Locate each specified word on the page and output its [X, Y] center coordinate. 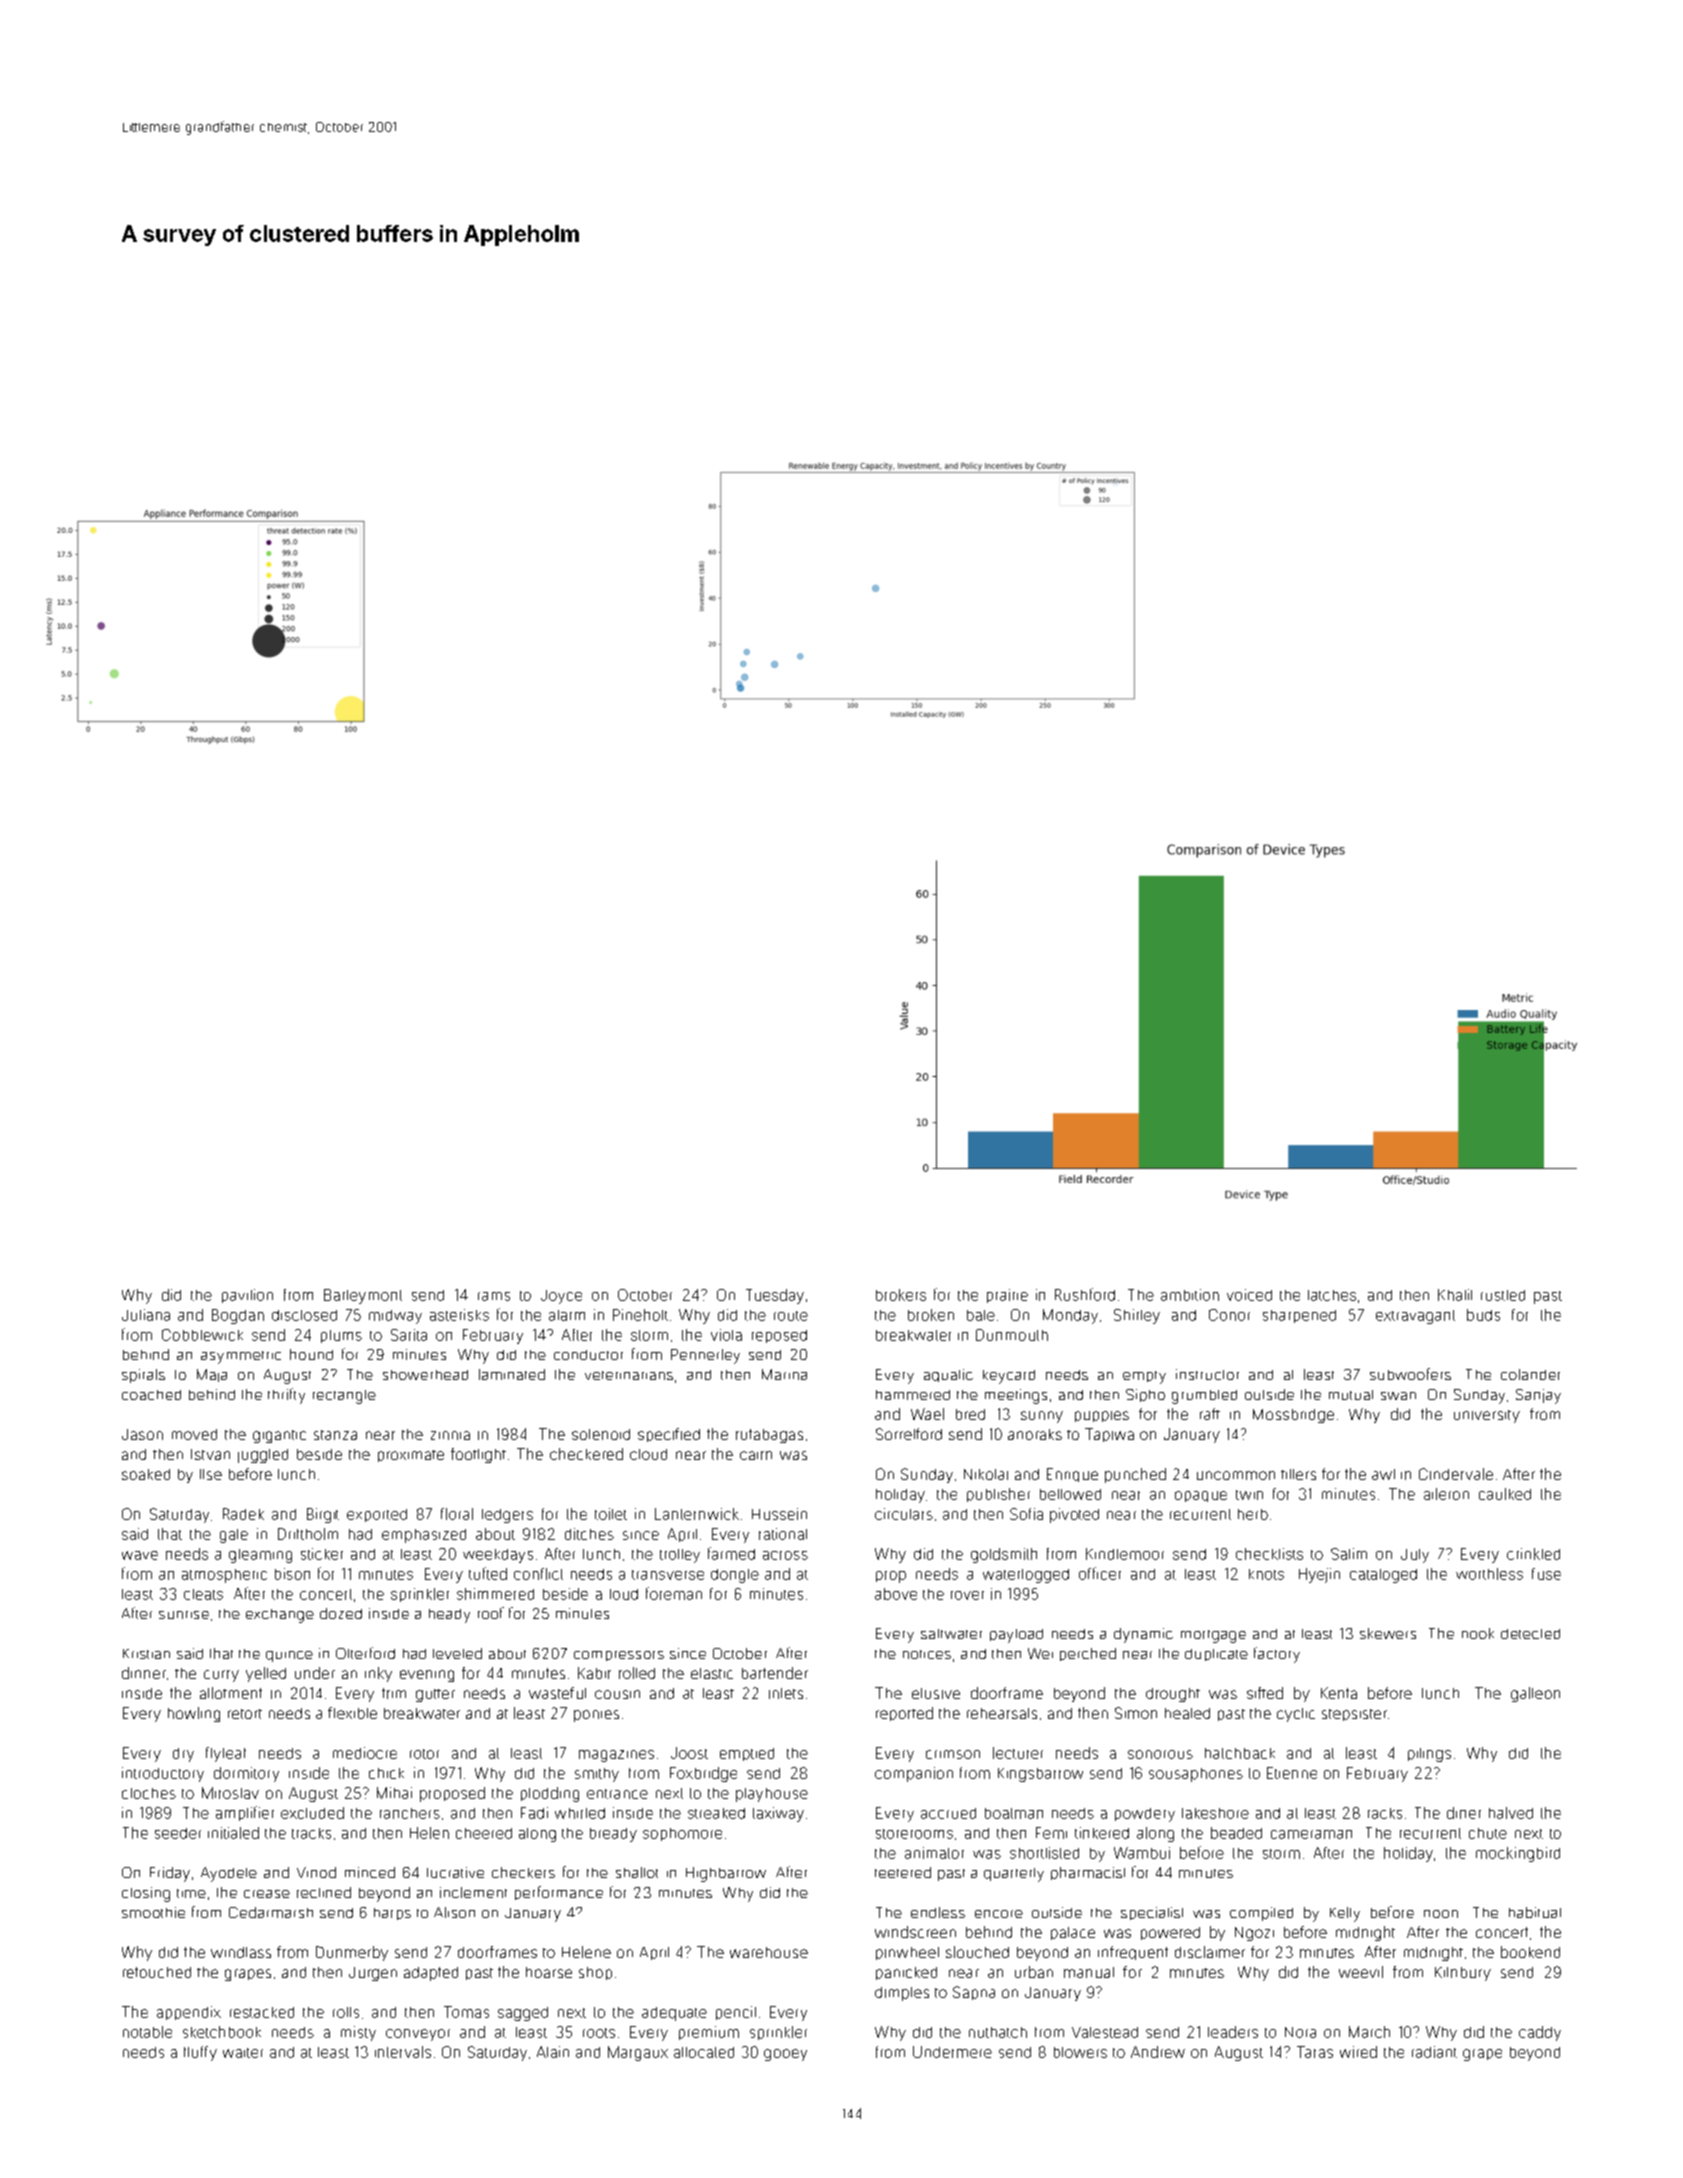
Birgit [323, 1515]
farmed [731, 1553]
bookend [1530, 1952]
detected [1530, 1634]
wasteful [557, 1693]
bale [981, 1315]
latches [1332, 1295]
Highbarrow [726, 1874]
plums [341, 1336]
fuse [1546, 1574]
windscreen [915, 1932]
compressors [619, 1656]
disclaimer [1210, 1952]
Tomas [466, 2012]
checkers [523, 1872]
